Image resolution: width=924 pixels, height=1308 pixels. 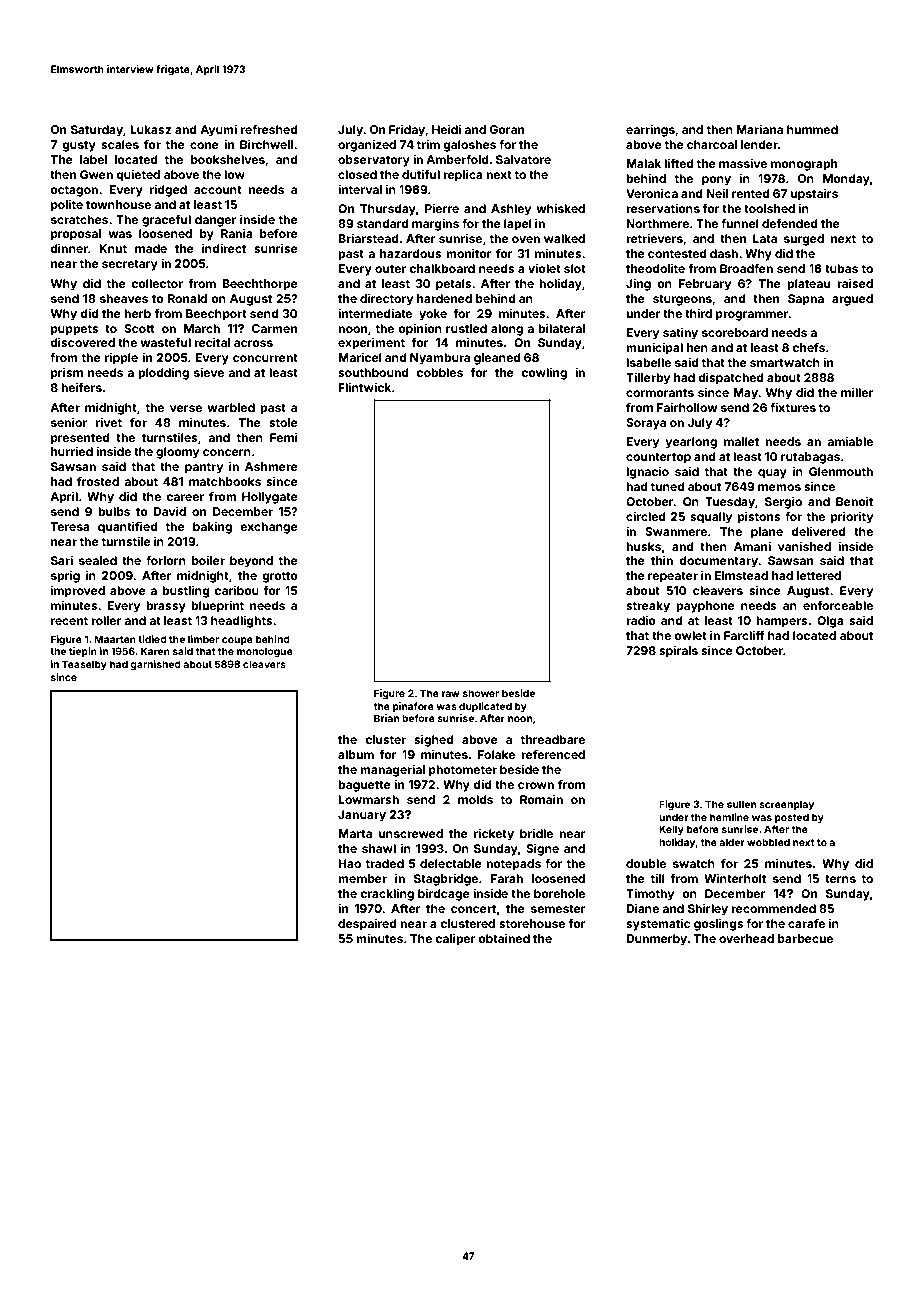 I want to click on monologue, so click(x=265, y=652).
